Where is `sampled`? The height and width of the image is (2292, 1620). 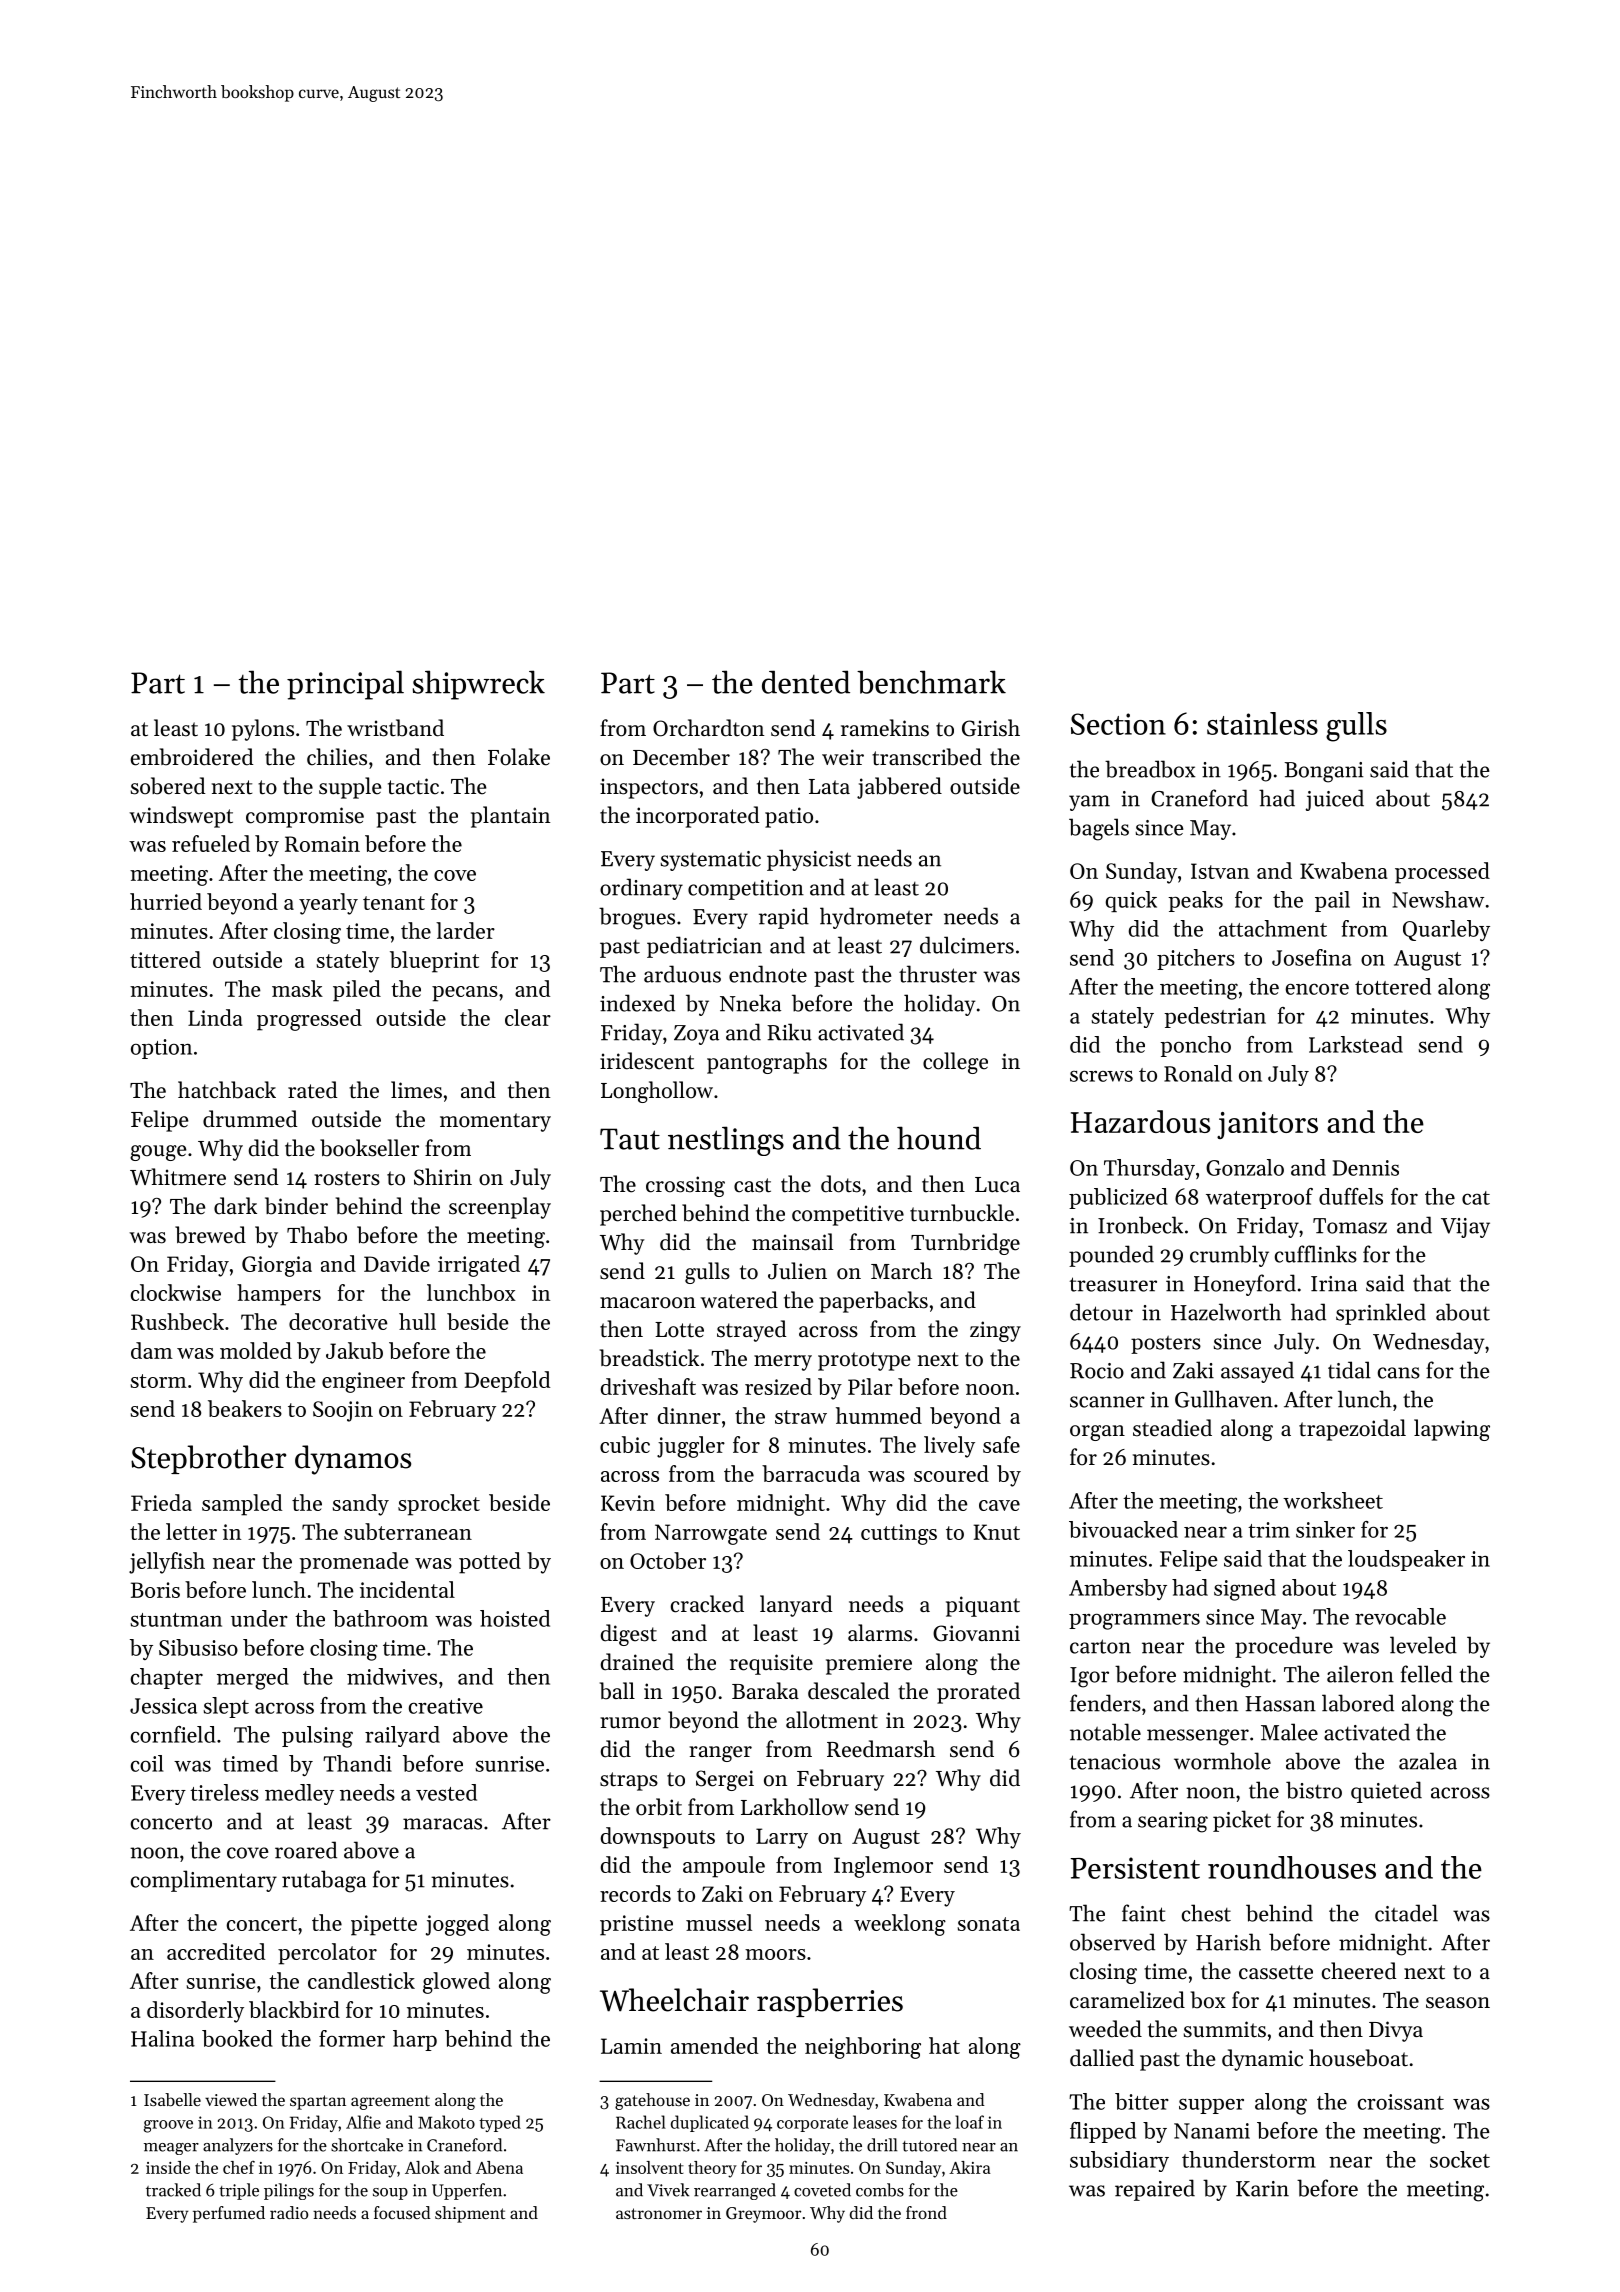
sampled is located at coordinates (242, 1505).
